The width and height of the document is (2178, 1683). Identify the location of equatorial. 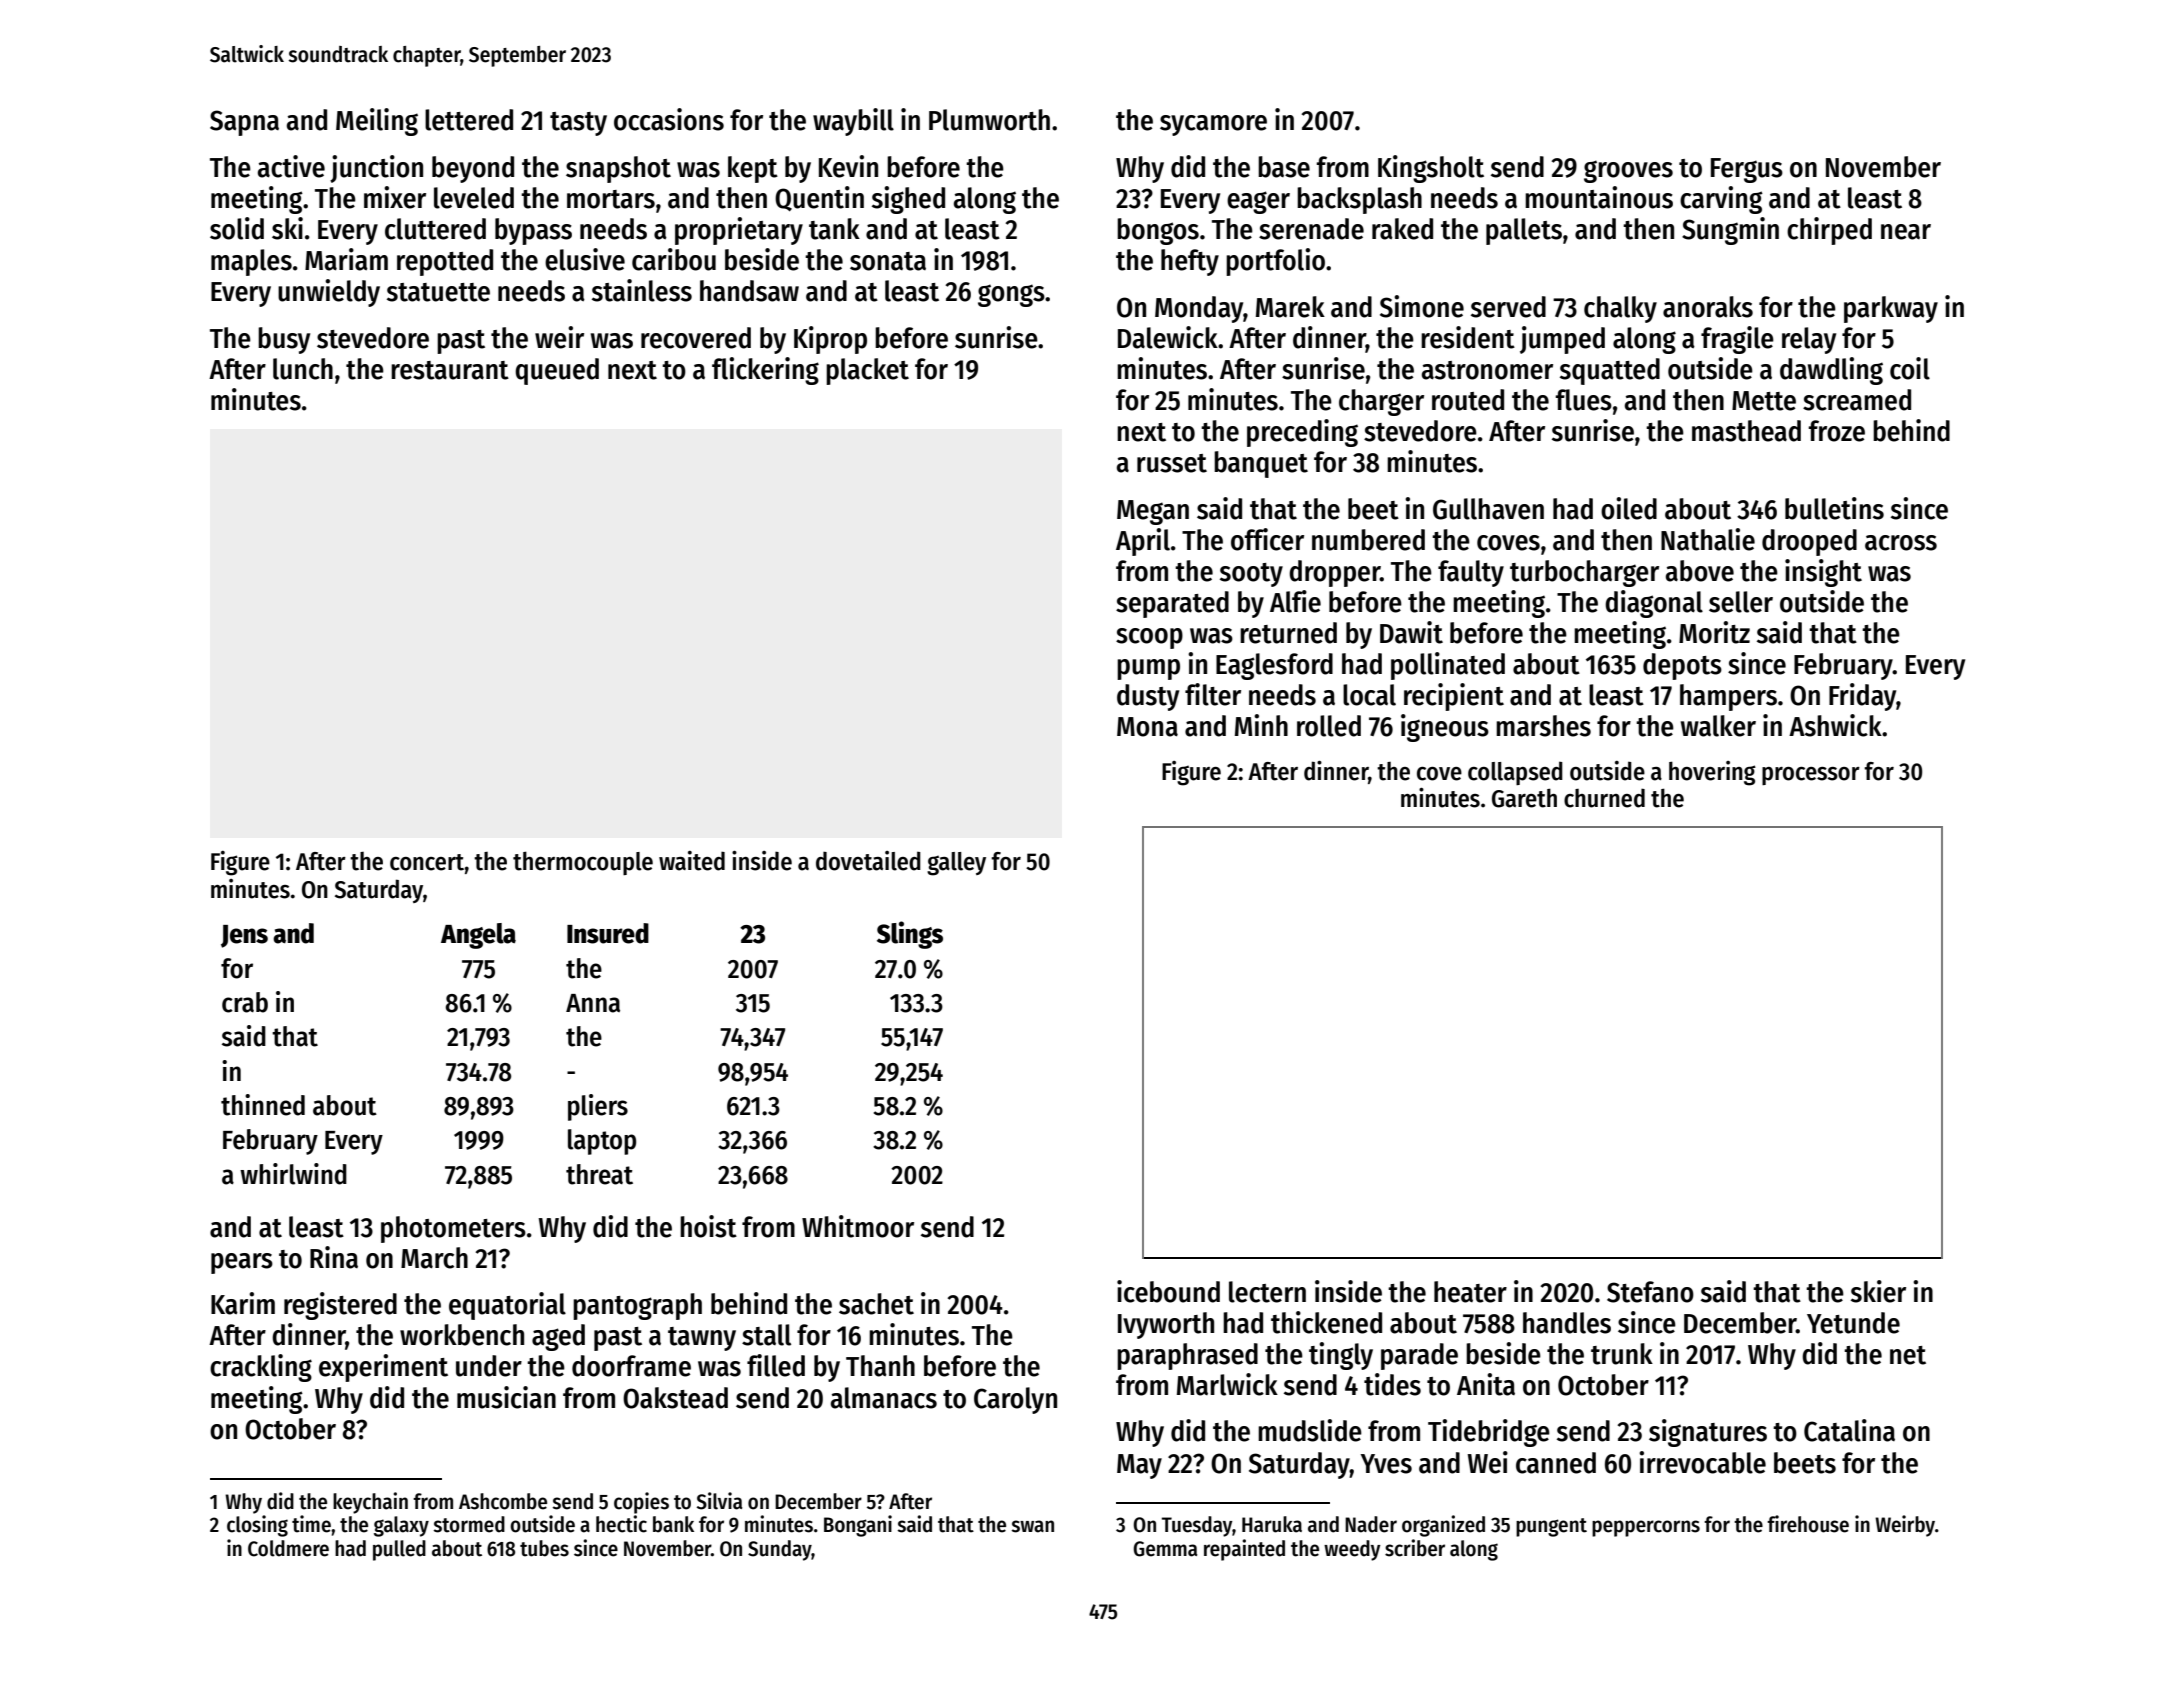
(507, 1306).
